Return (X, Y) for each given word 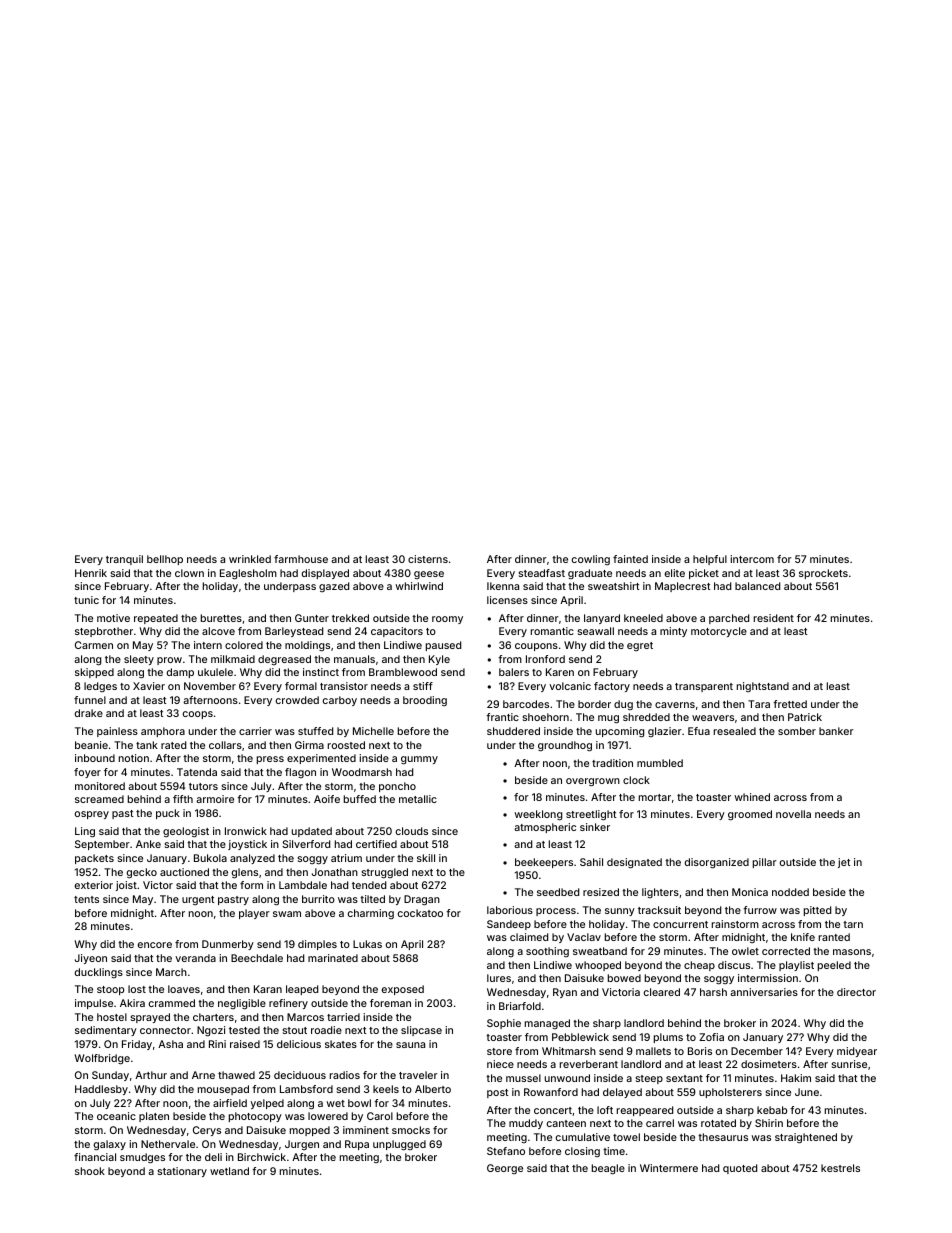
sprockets (823, 574)
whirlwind (419, 586)
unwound (567, 1078)
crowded (297, 700)
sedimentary (106, 1031)
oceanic (116, 1116)
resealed (735, 731)
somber (797, 731)
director (856, 992)
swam (287, 914)
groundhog (565, 746)
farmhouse (301, 559)
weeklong (538, 815)
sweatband (600, 951)
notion (134, 758)
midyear (857, 1052)
